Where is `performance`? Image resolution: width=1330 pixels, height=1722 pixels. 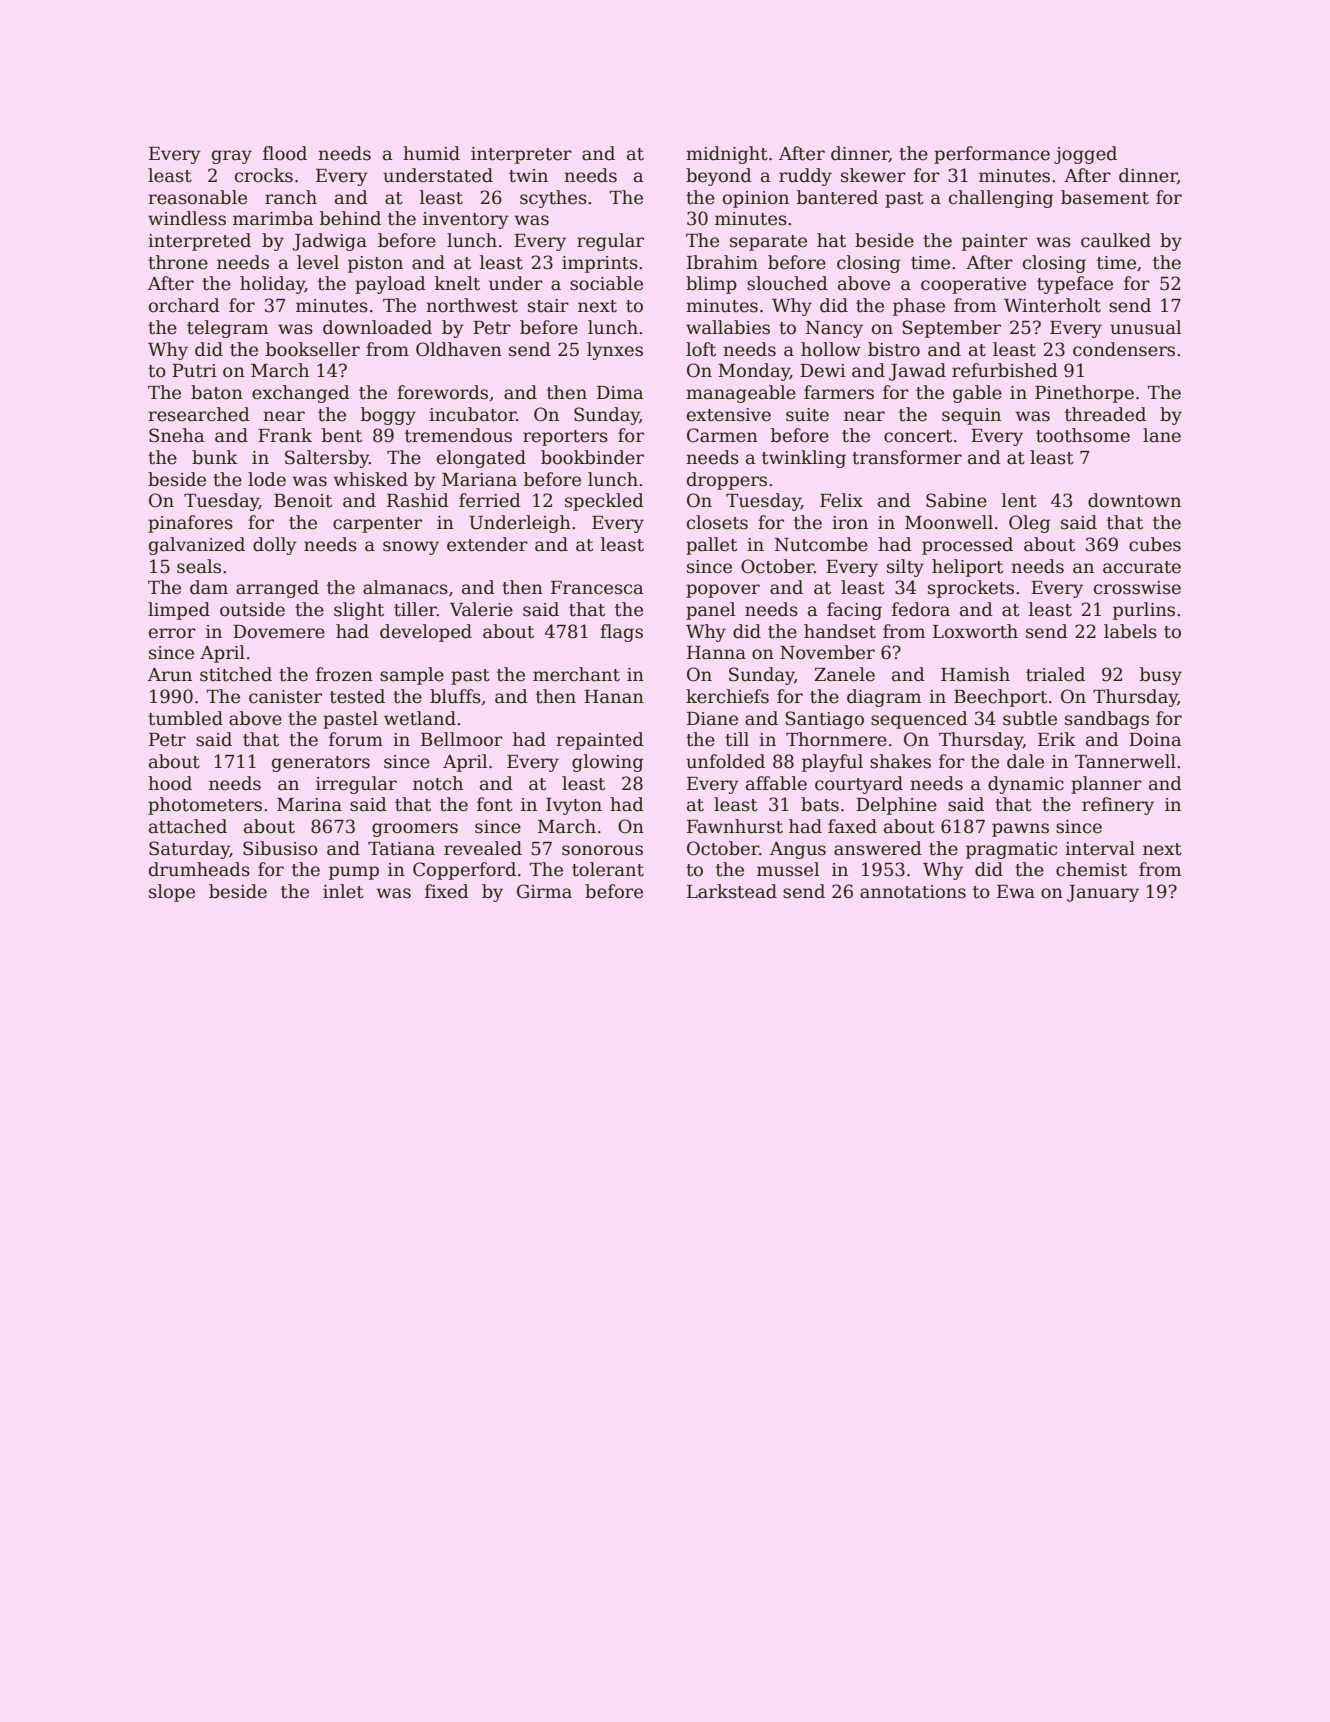 performance is located at coordinates (992, 155).
